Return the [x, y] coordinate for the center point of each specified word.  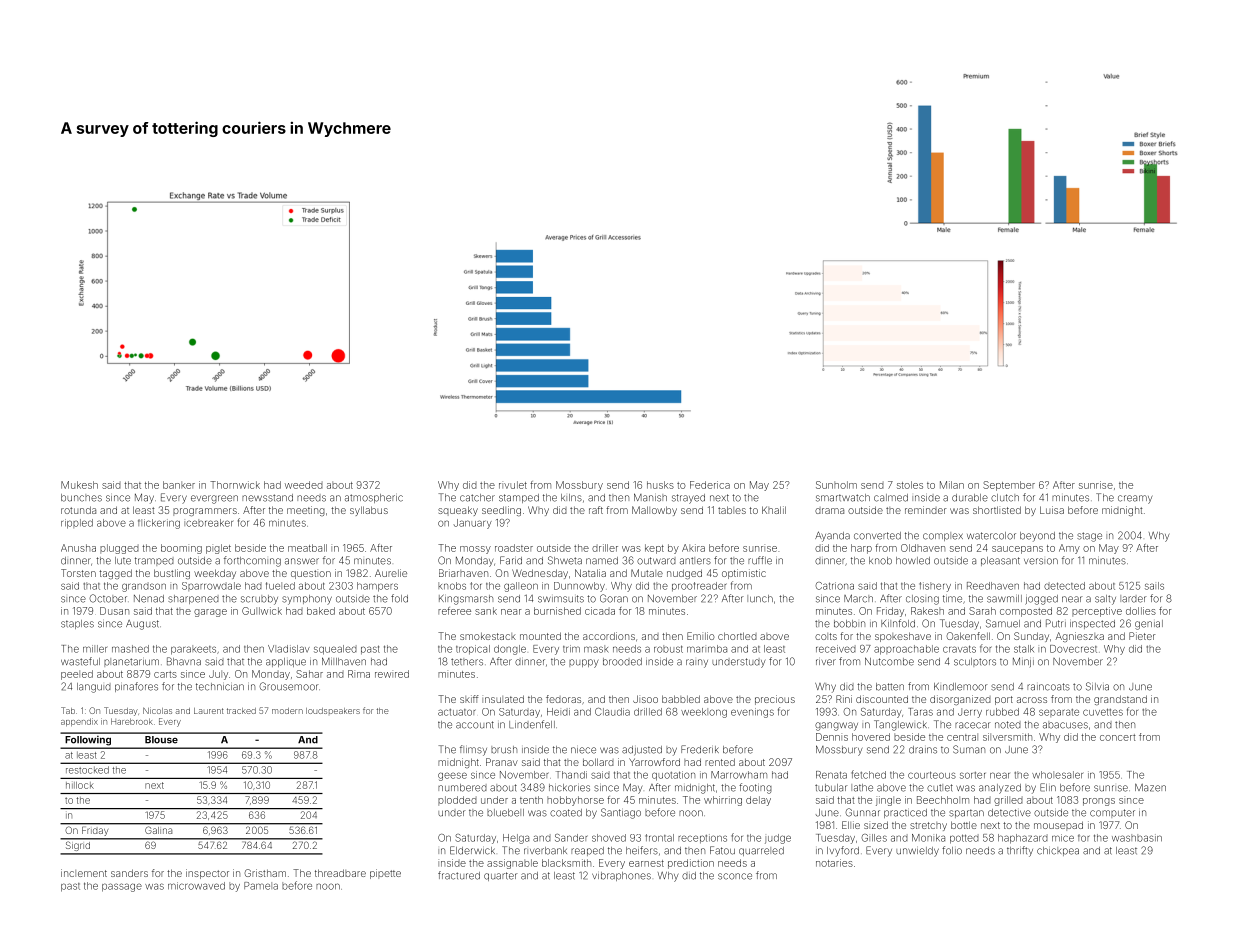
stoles [910, 485]
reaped [587, 851]
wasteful [80, 661]
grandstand [1120, 700]
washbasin [1137, 838]
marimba [707, 649]
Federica [710, 485]
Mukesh [79, 485]
